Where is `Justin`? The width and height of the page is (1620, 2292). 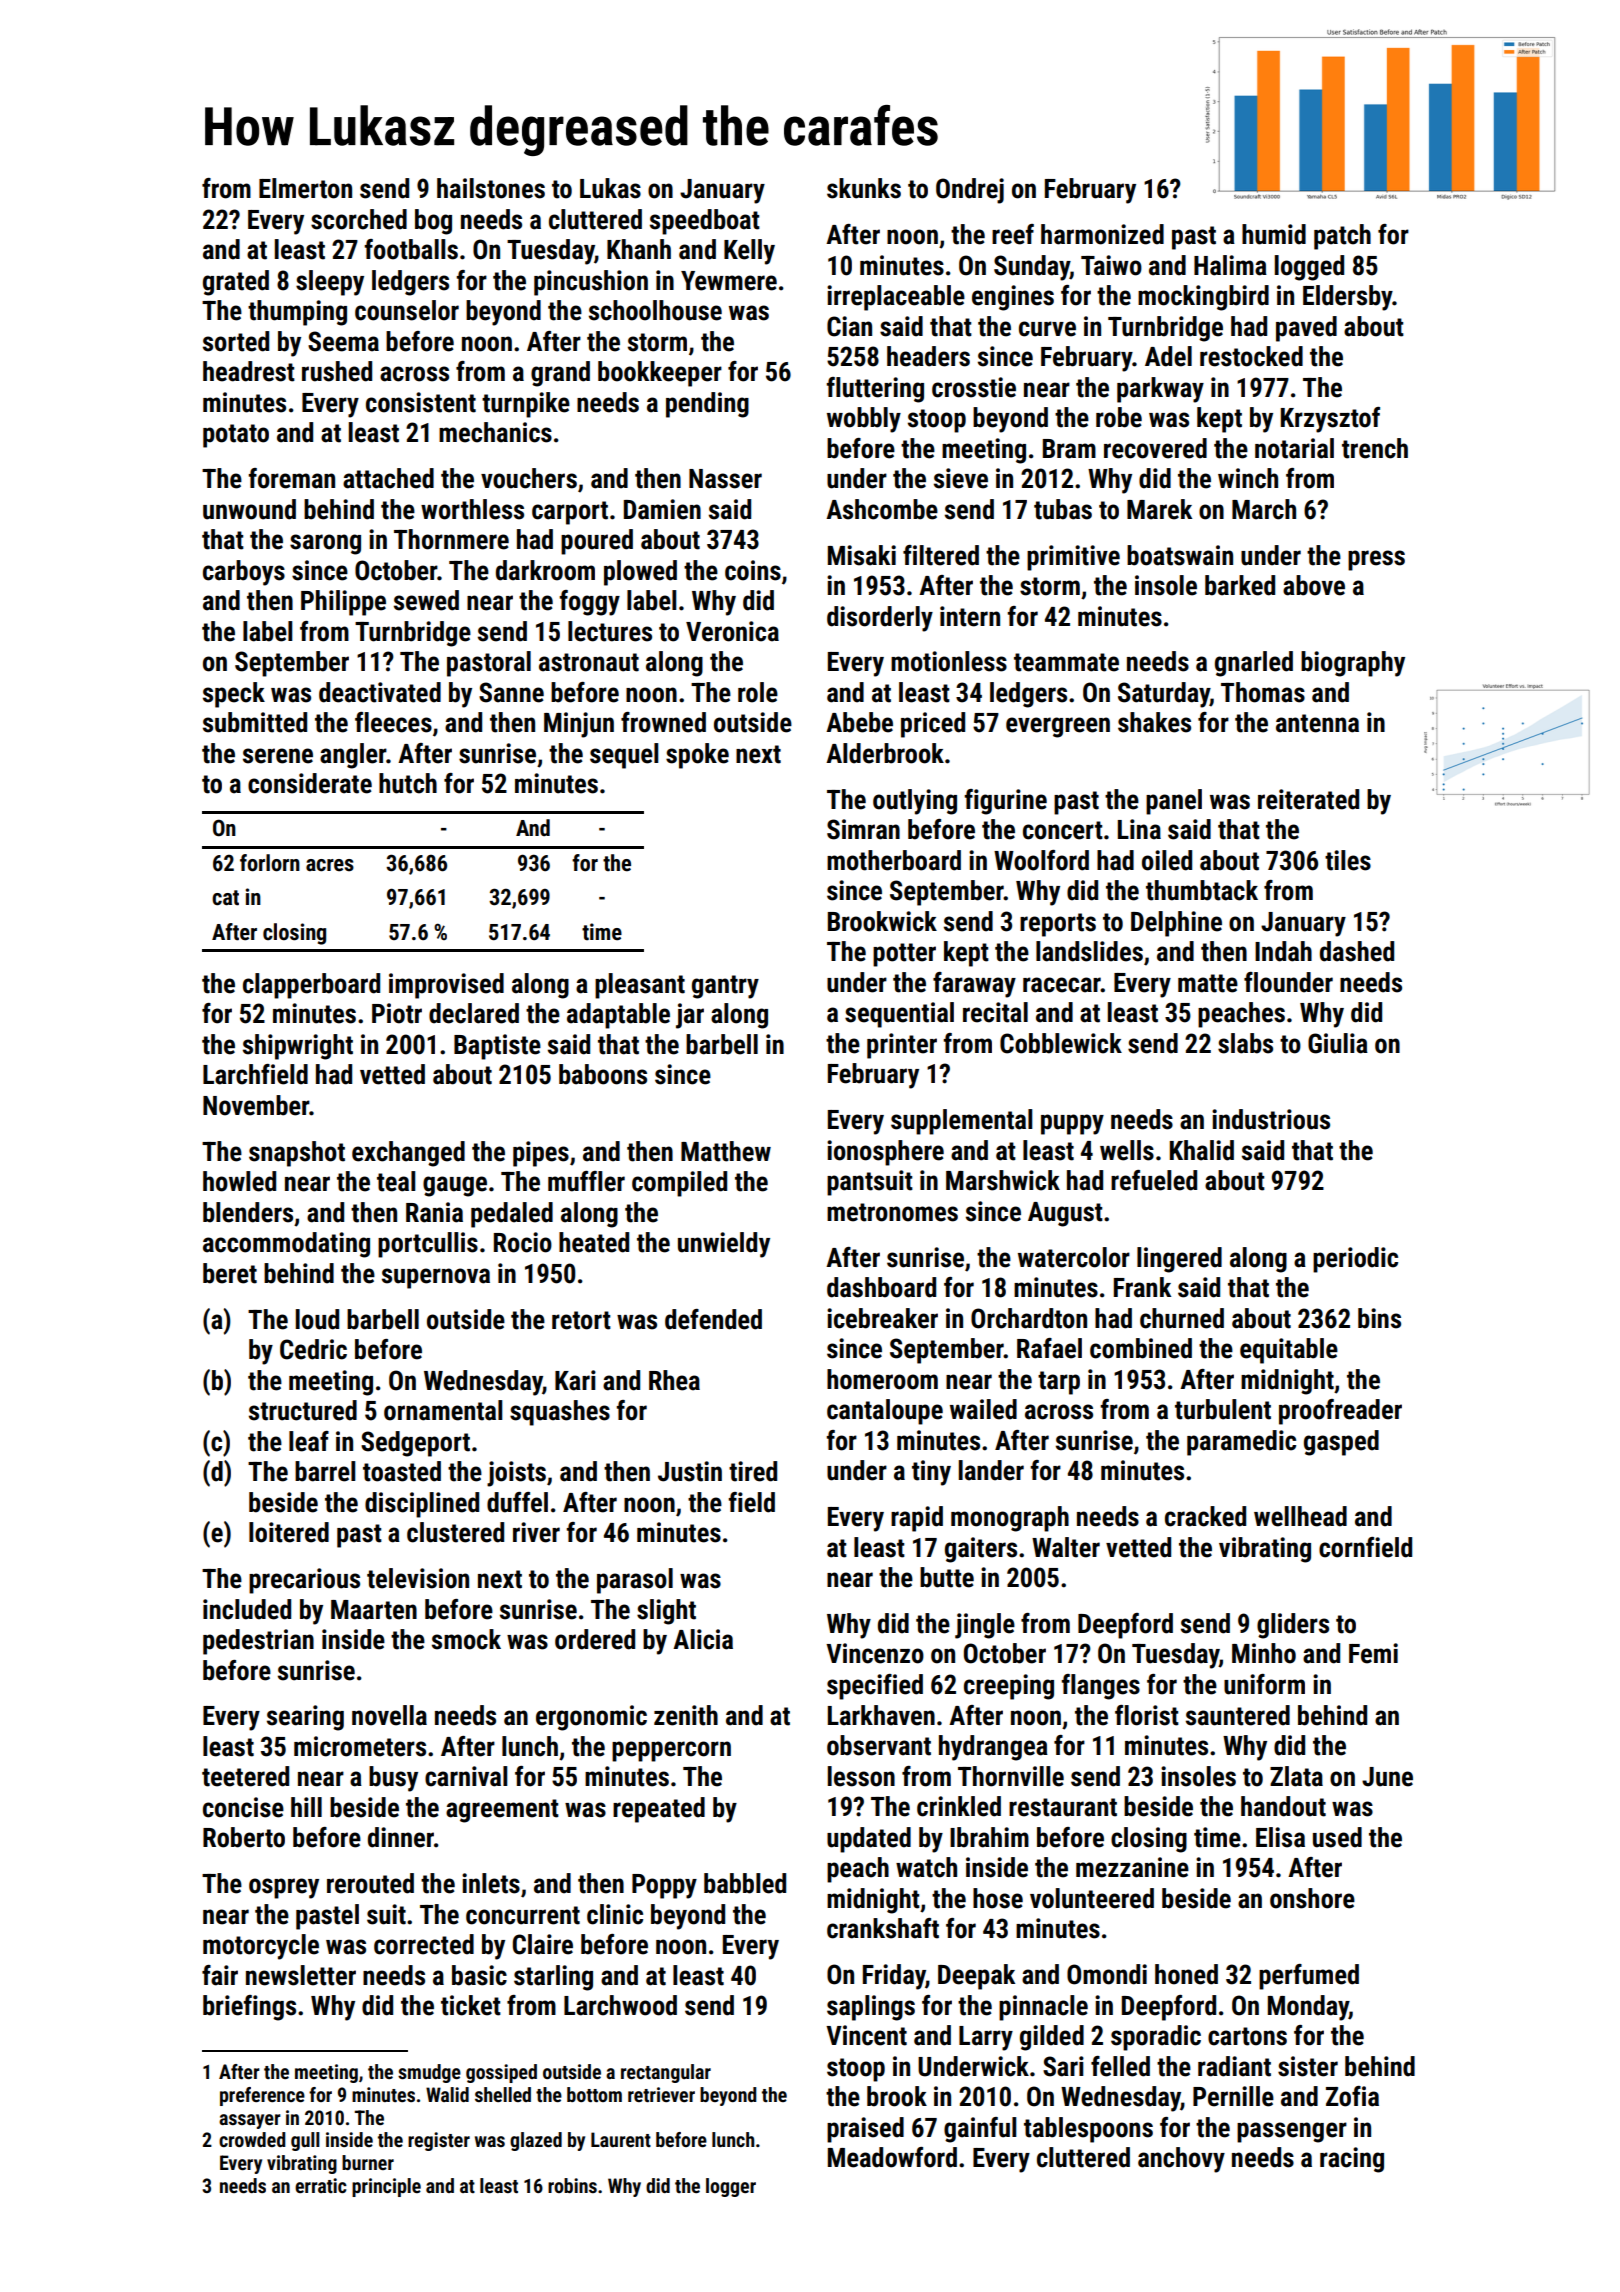 Justin is located at coordinates (690, 1471).
